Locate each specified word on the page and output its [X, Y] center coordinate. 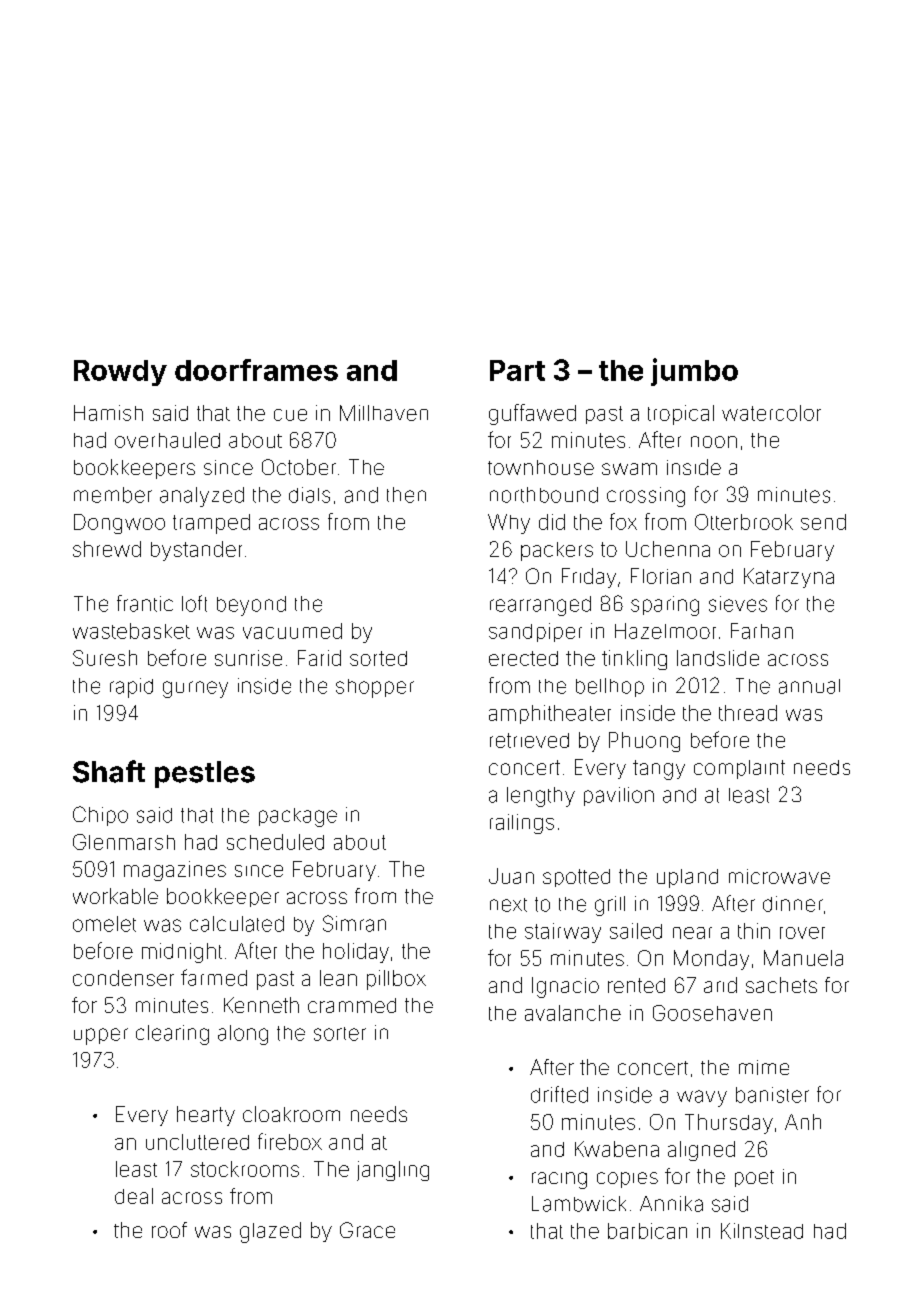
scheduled [275, 842]
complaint [739, 769]
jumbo [694, 372]
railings [522, 824]
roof [169, 1230]
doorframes [256, 370]
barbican [647, 1231]
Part [517, 370]
